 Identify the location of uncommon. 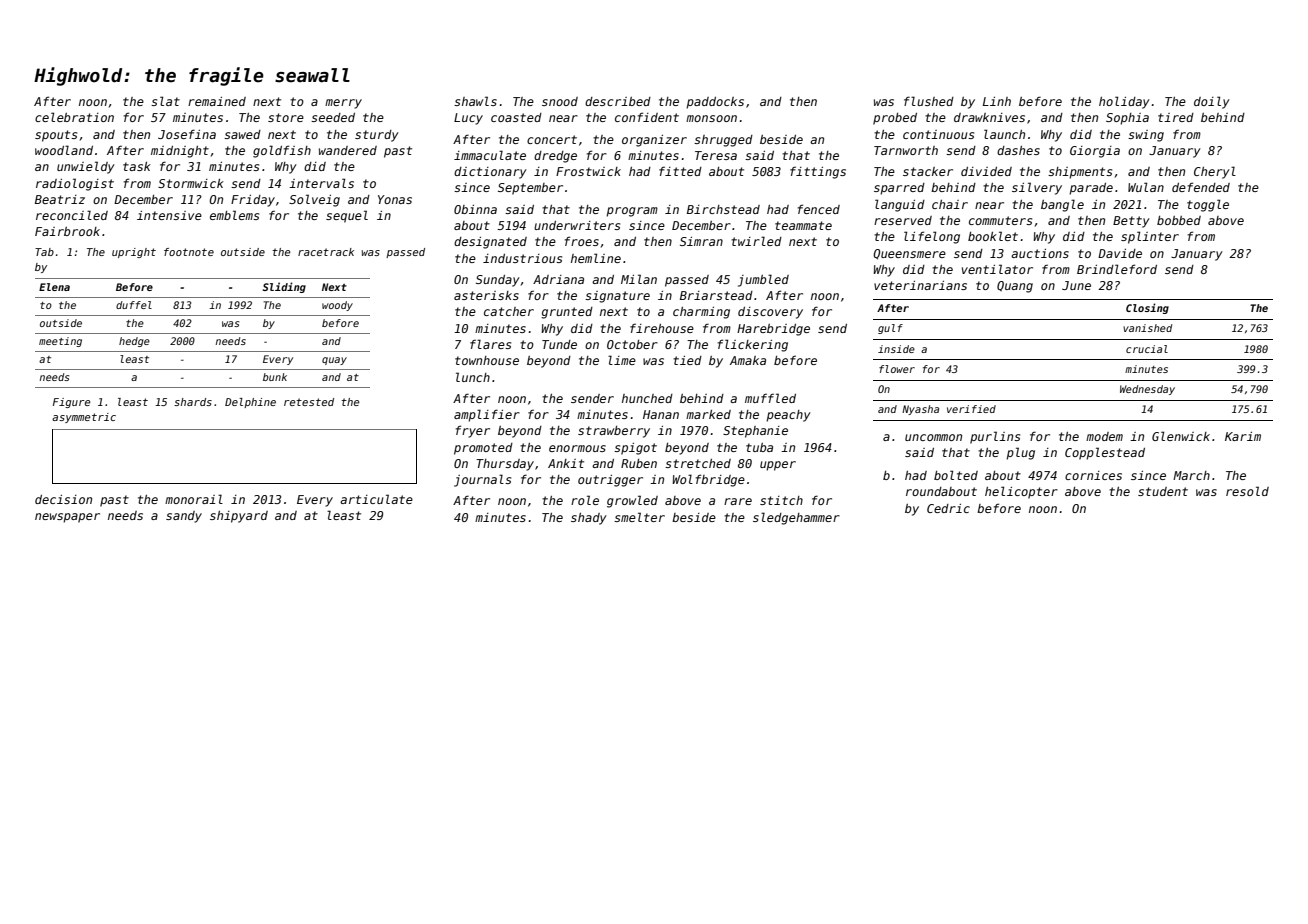
(933, 437).
